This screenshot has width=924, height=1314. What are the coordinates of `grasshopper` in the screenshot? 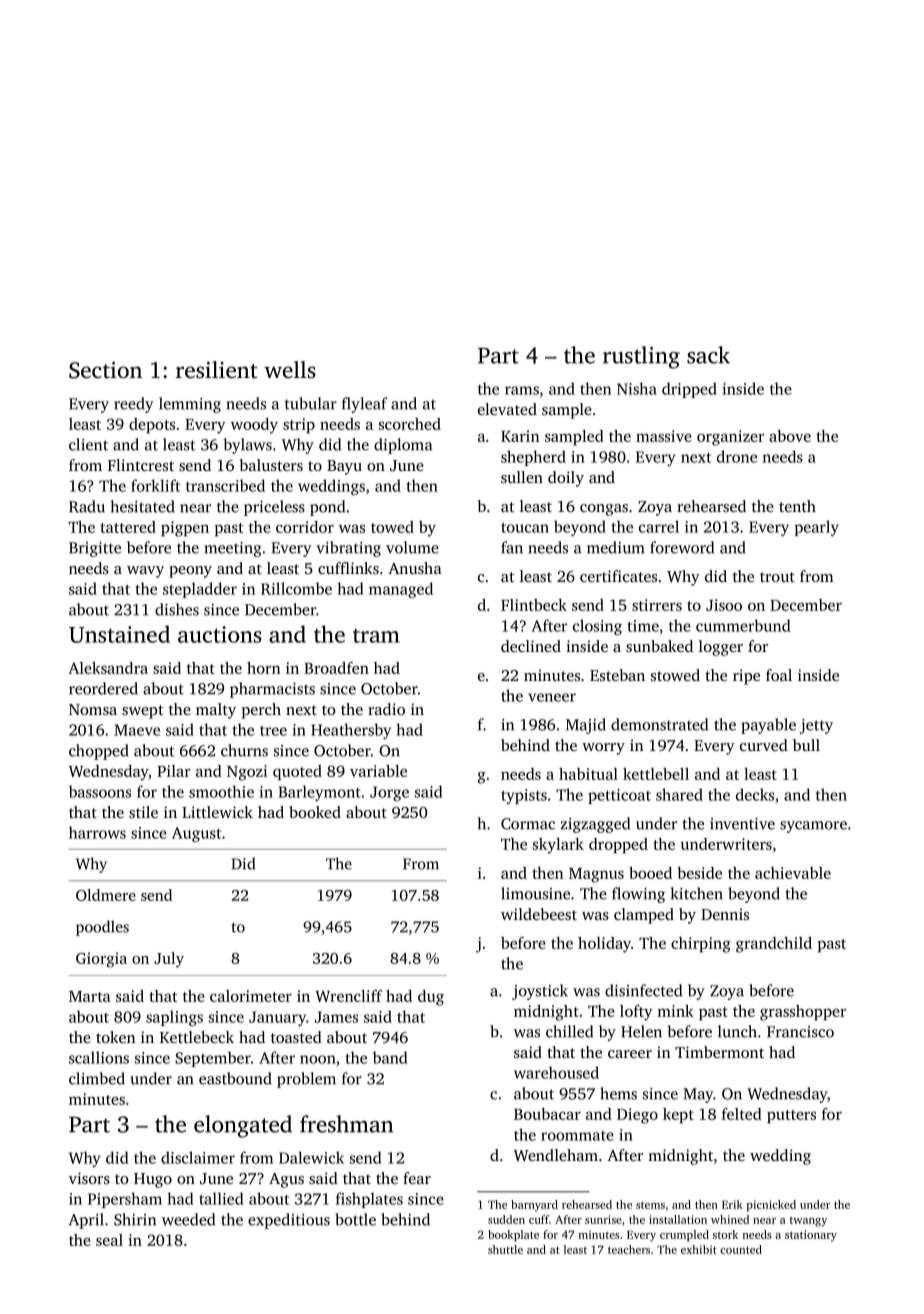 It's located at (803, 1013).
